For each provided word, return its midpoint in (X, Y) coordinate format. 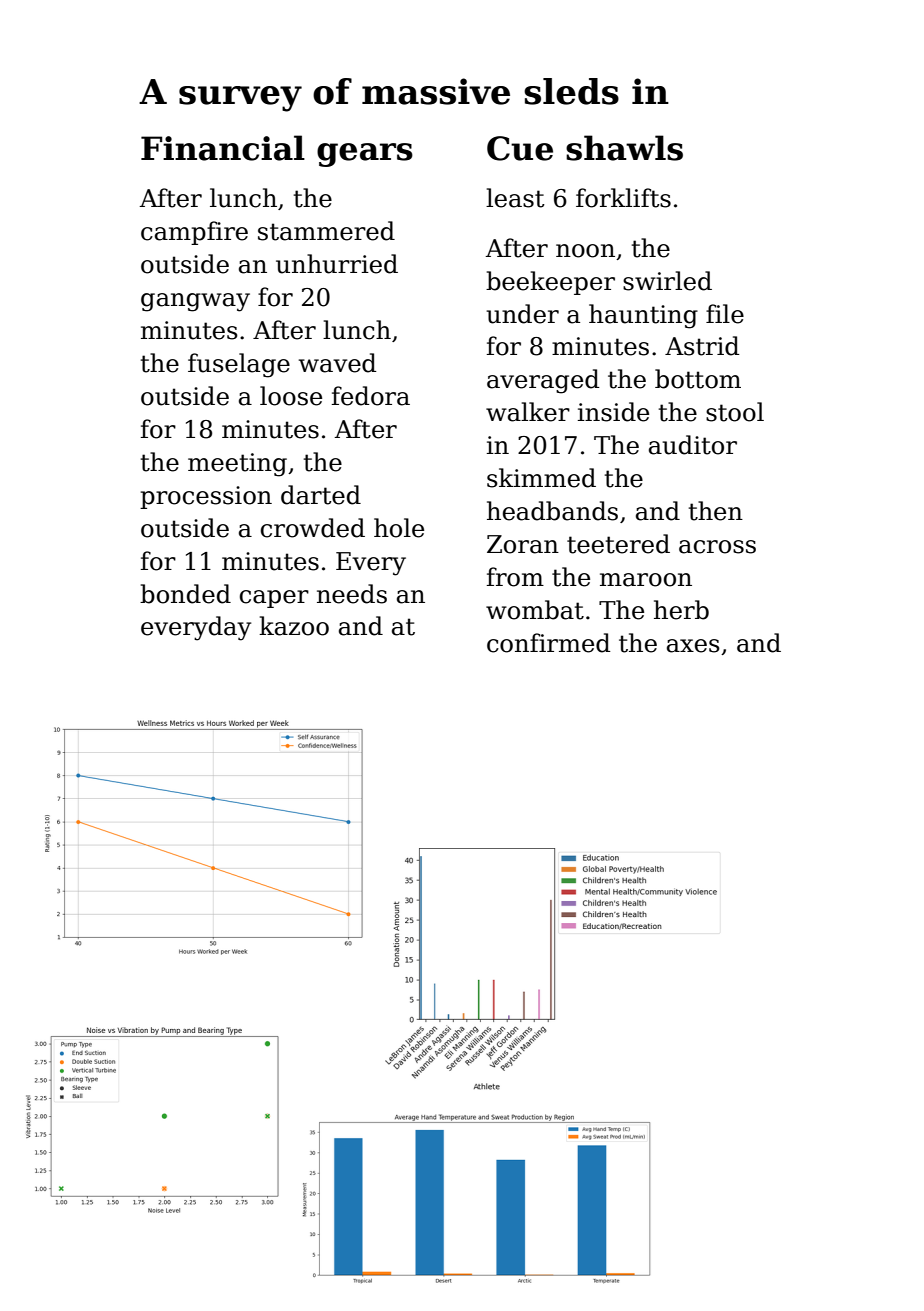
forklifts (623, 198)
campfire (194, 233)
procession (206, 497)
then (716, 511)
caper (274, 599)
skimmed (541, 478)
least (515, 198)
